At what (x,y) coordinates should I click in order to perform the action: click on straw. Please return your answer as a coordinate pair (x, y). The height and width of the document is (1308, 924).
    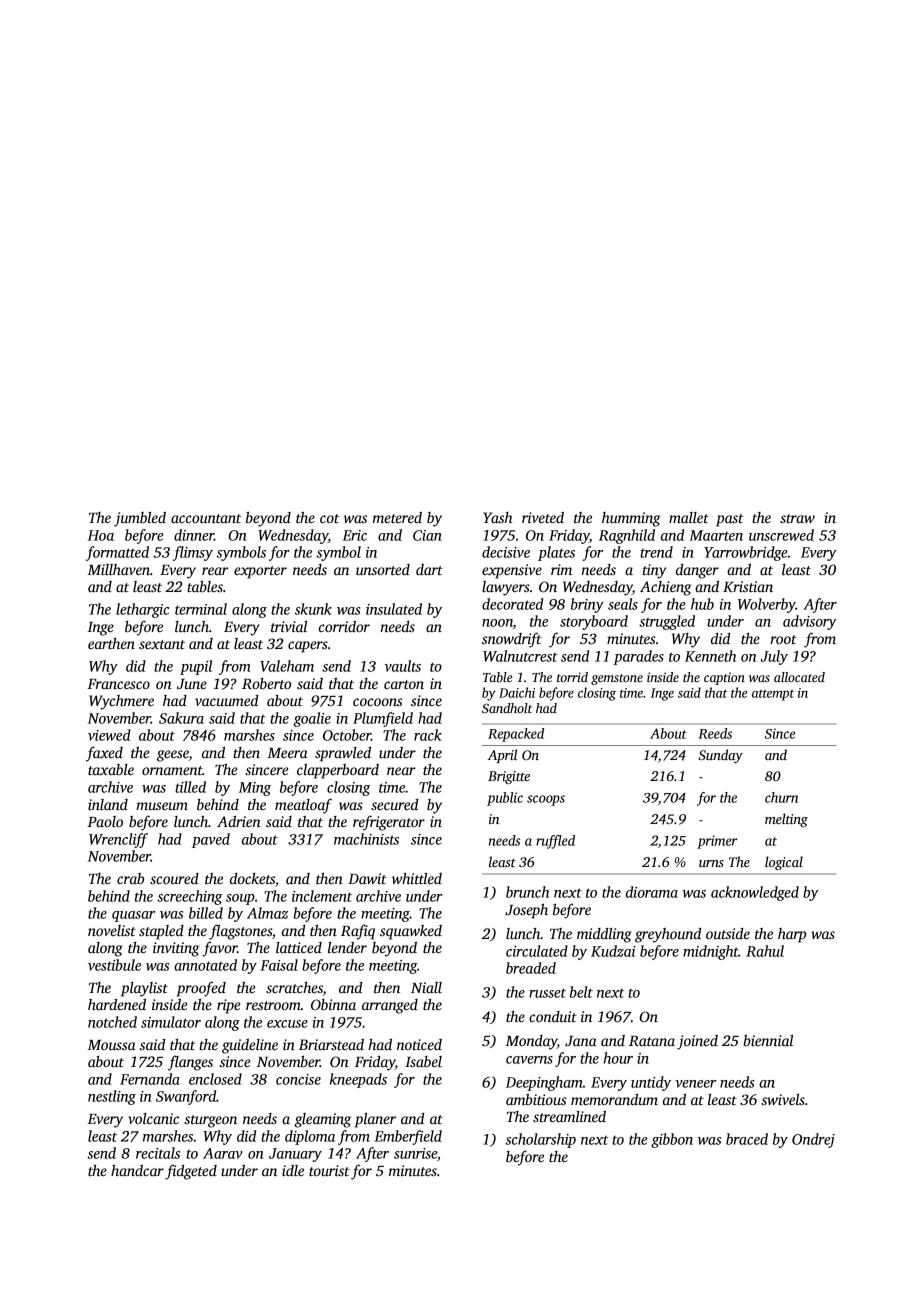
    Looking at the image, I should click on (797, 518).
